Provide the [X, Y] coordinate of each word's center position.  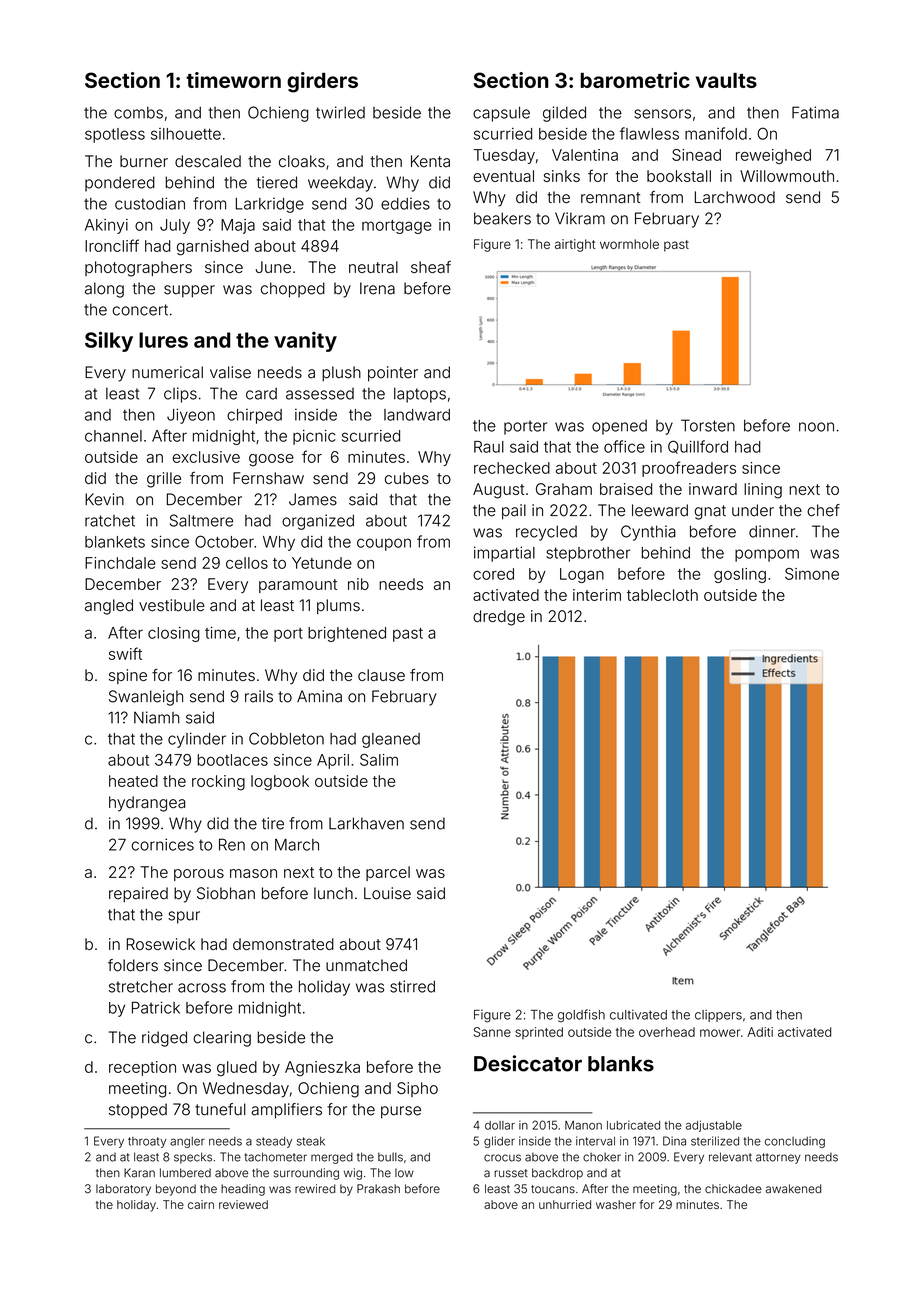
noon [816, 427]
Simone [812, 574]
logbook [280, 783]
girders [322, 82]
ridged [164, 1039]
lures [163, 340]
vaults [726, 80]
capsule [501, 114]
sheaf [431, 267]
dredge [499, 618]
